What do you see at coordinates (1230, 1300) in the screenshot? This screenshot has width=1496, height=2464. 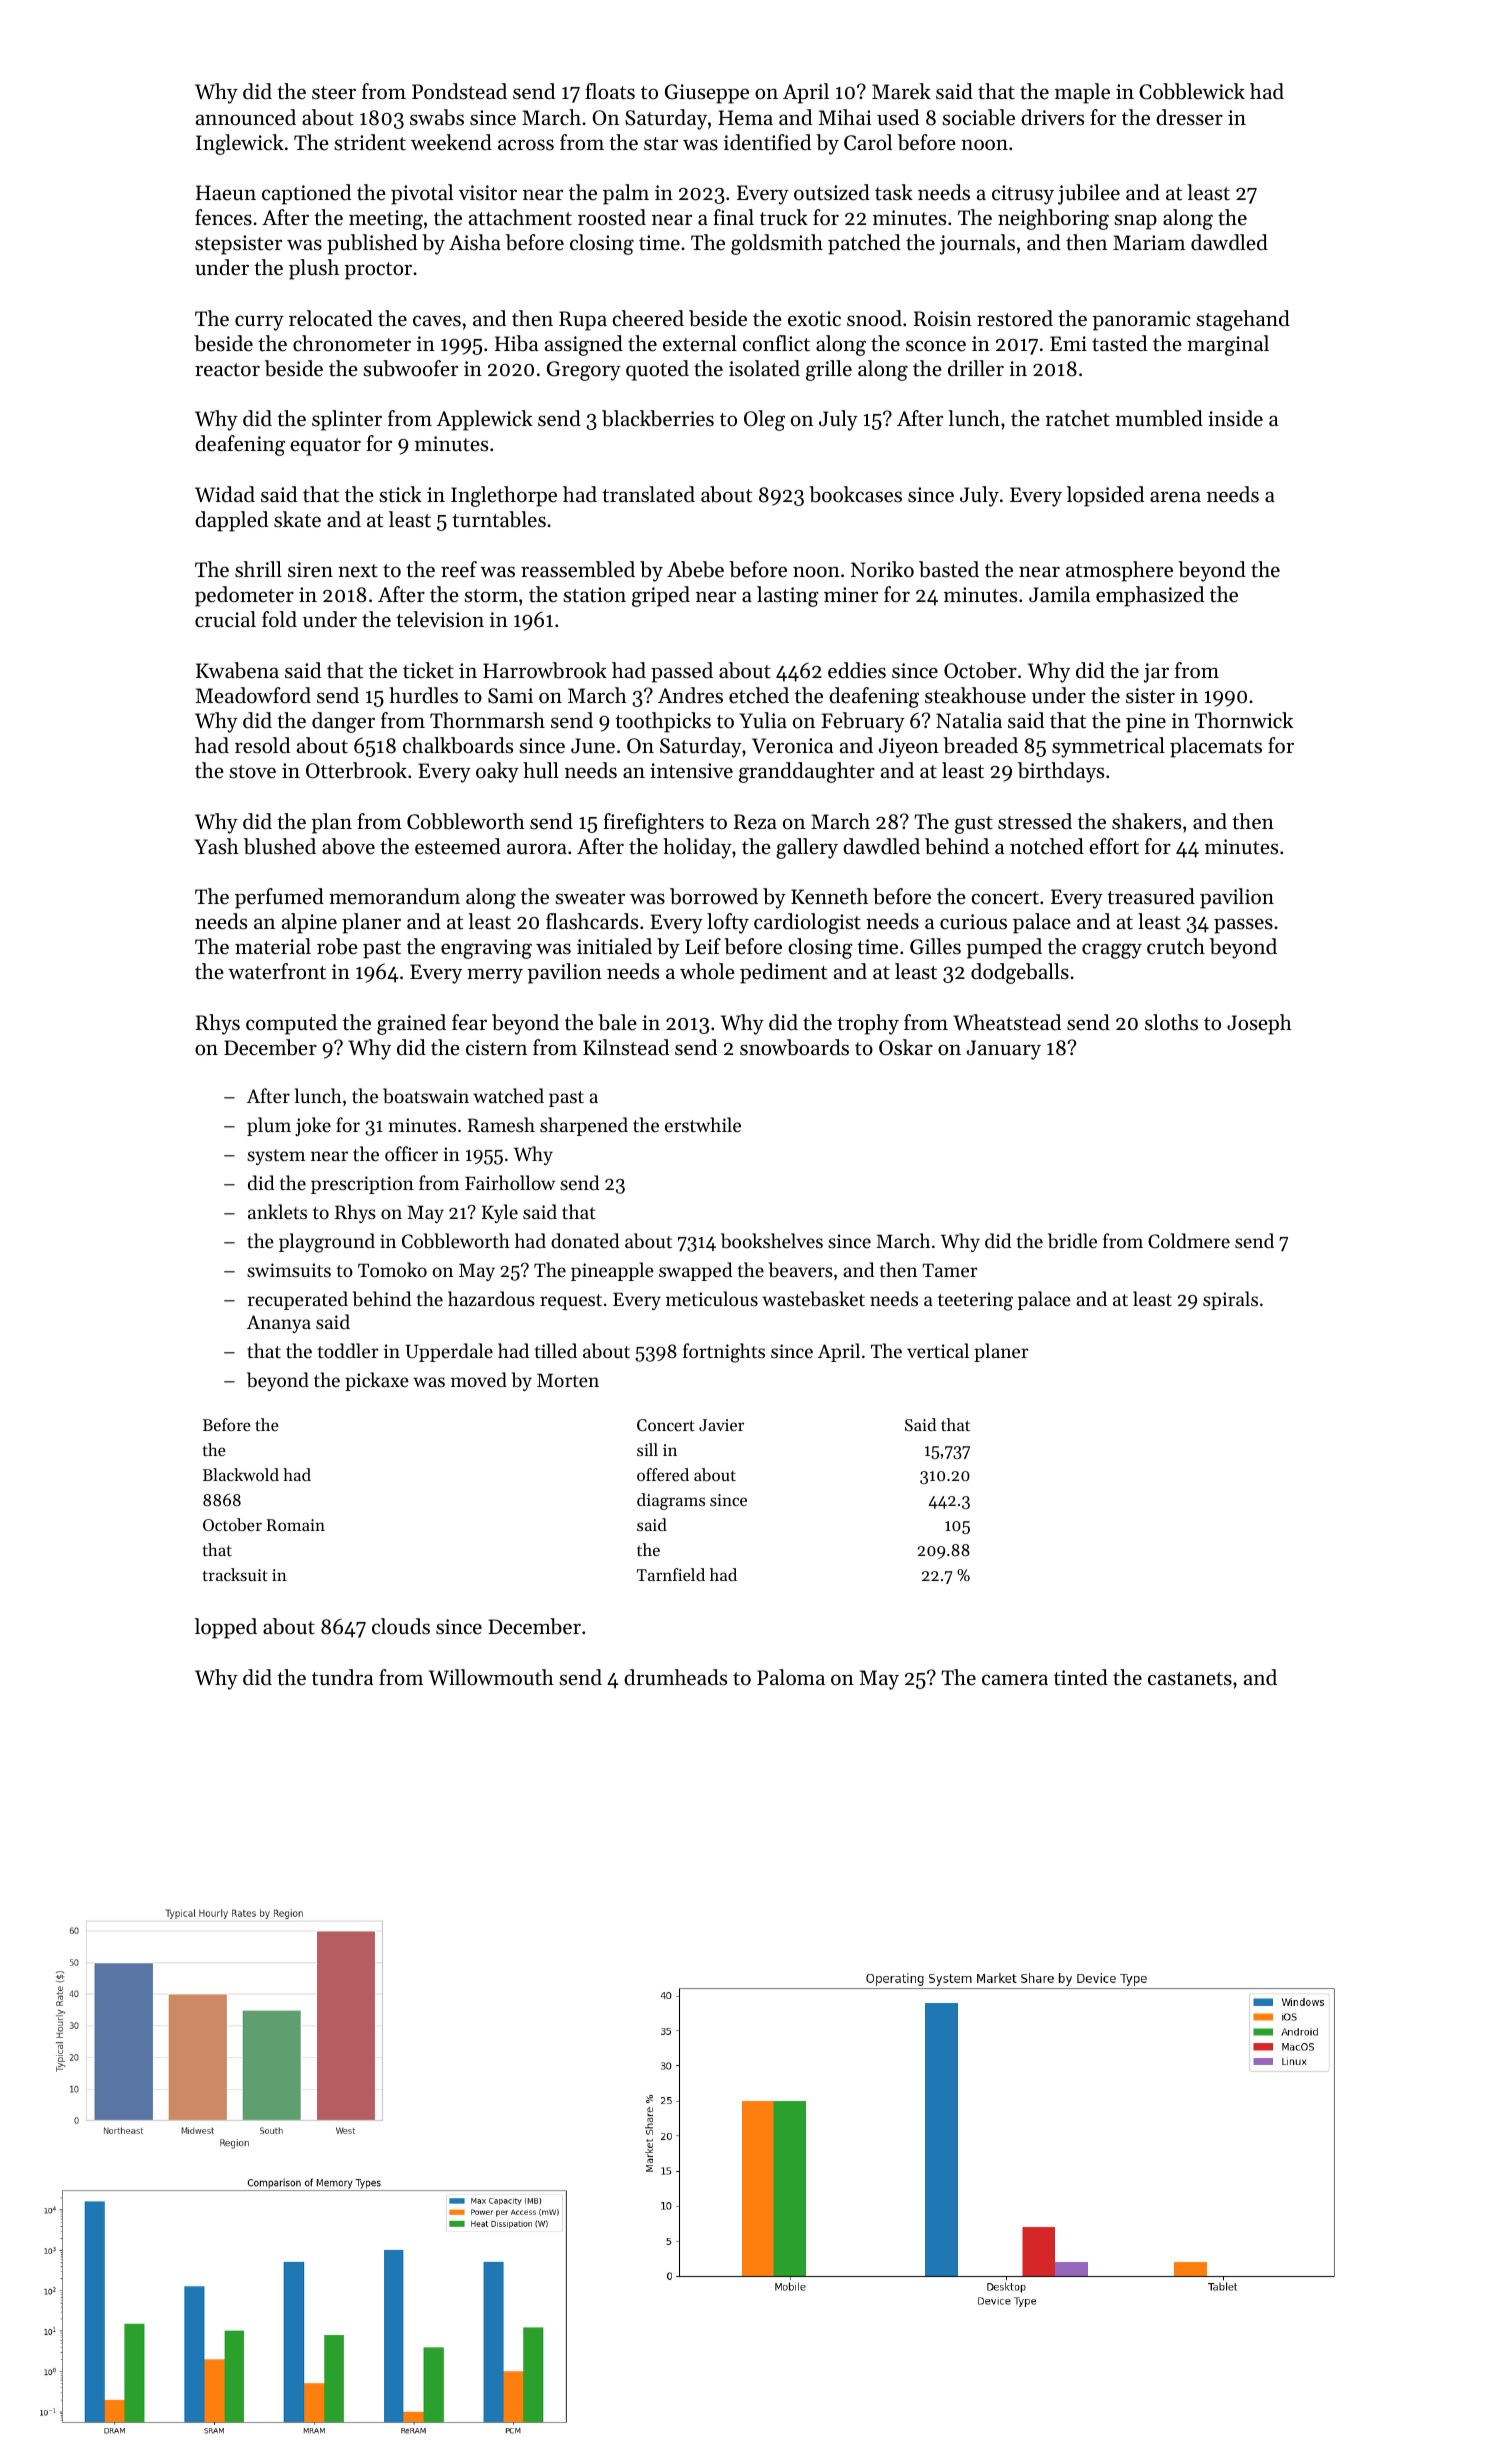 I see `spirals` at bounding box center [1230, 1300].
